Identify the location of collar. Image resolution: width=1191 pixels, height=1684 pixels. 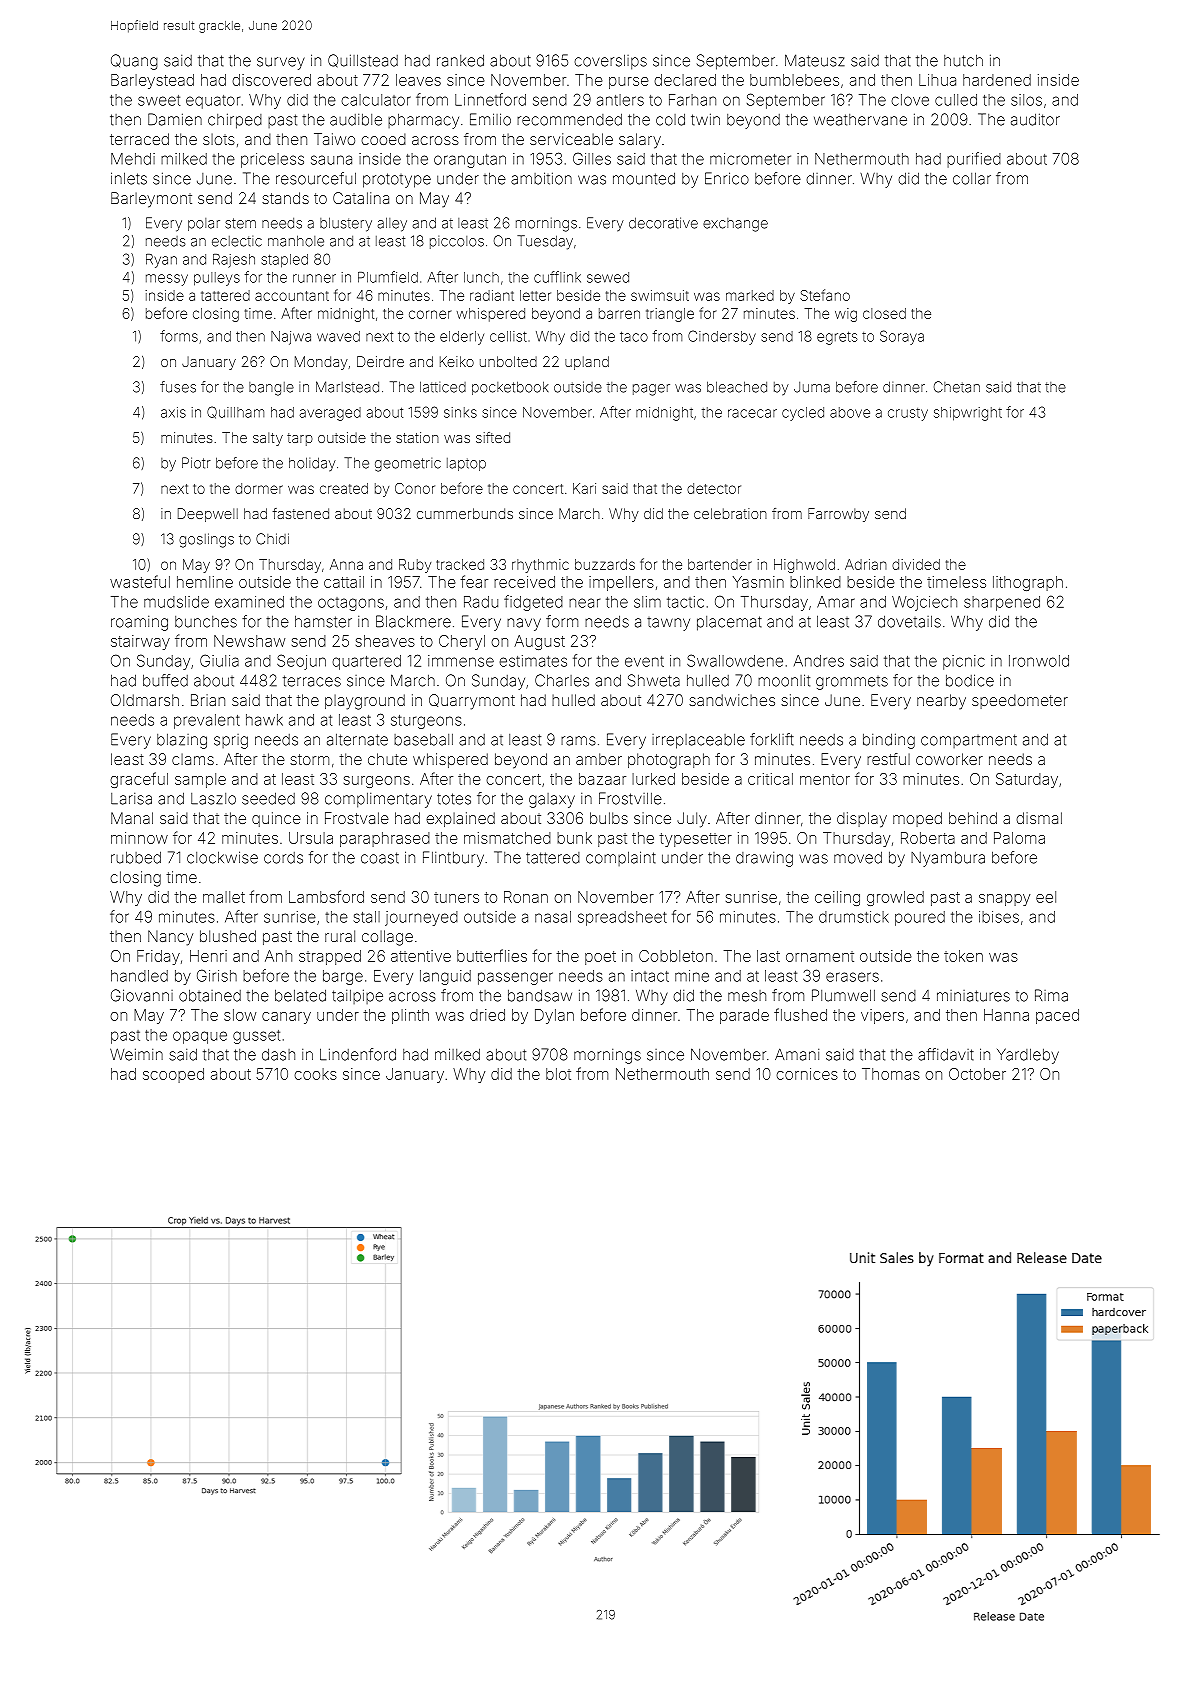
(972, 178).
